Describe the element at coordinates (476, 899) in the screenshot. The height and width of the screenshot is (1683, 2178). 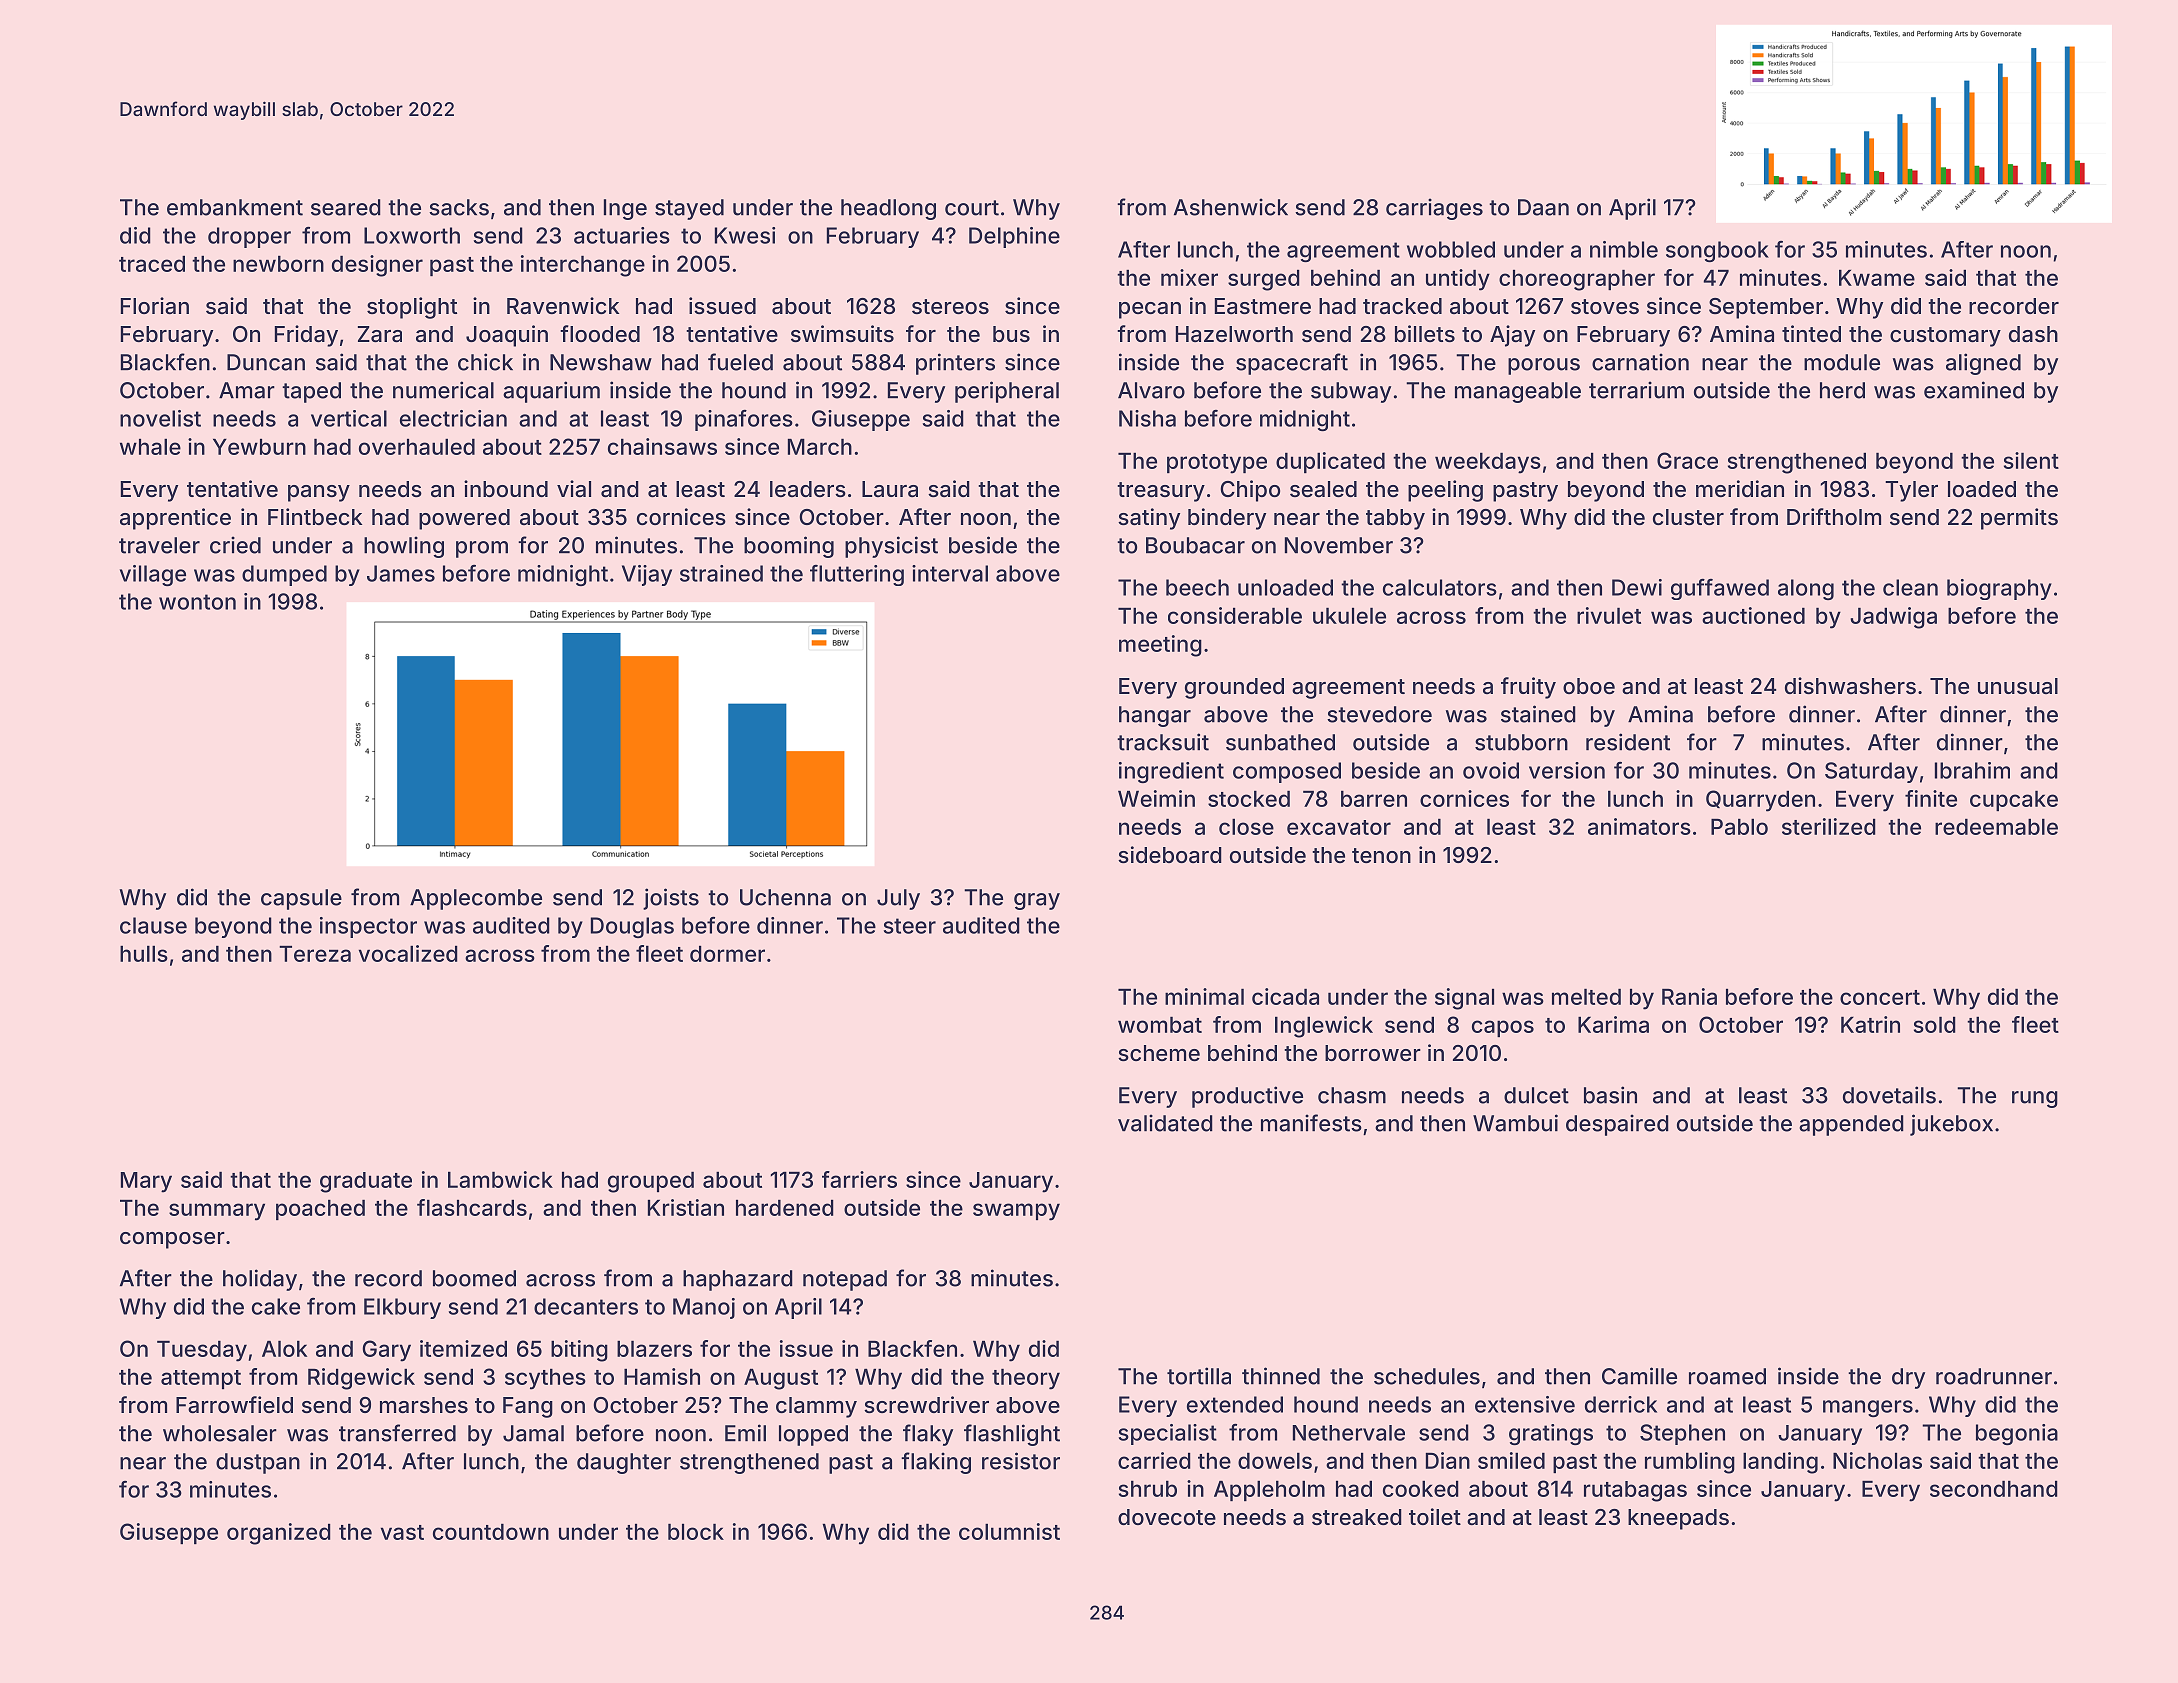
I see `Applecombe` at that location.
